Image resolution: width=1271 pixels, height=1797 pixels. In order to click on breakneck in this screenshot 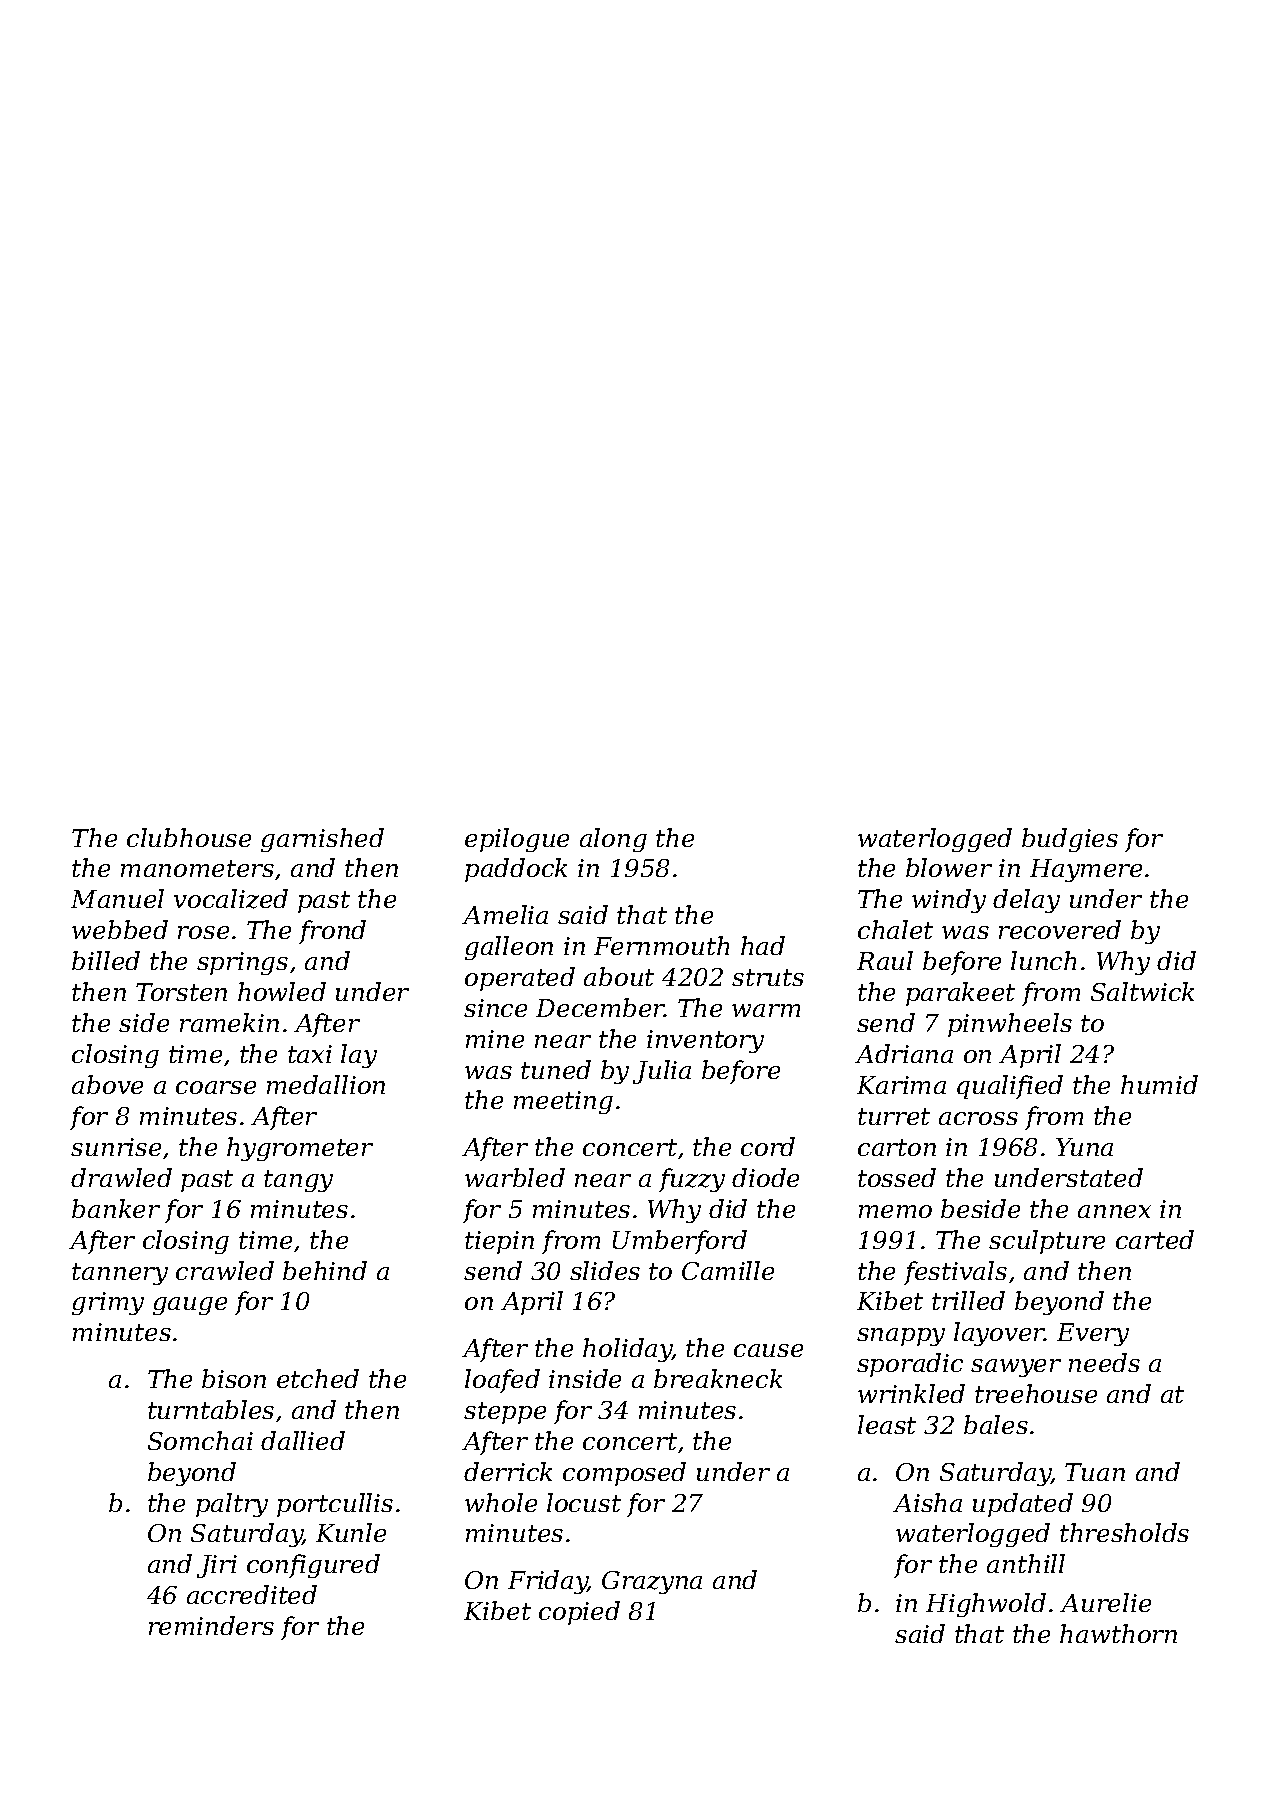, I will do `click(718, 1378)`.
